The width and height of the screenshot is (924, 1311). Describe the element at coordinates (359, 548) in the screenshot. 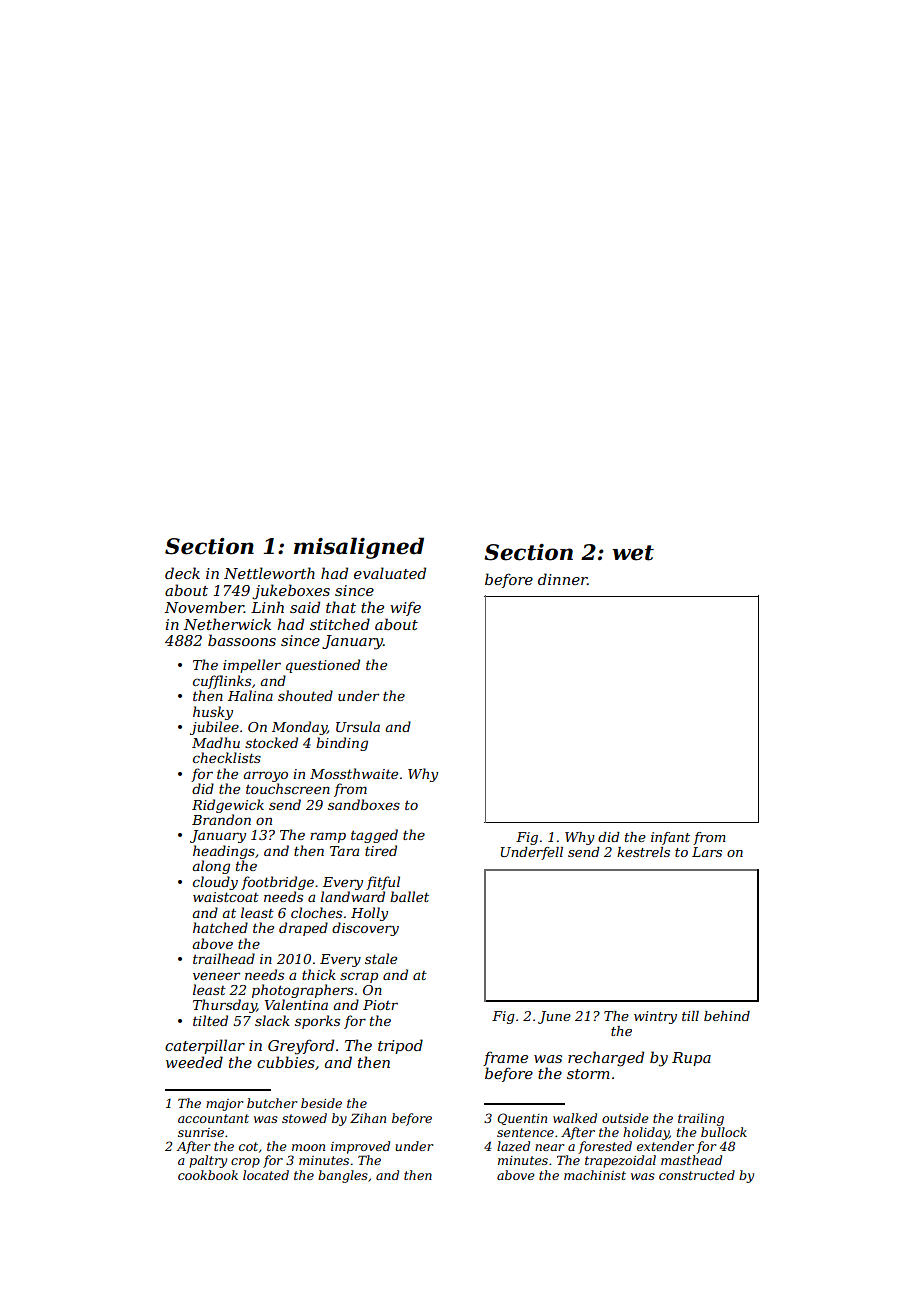

I see `misaligned` at that location.
